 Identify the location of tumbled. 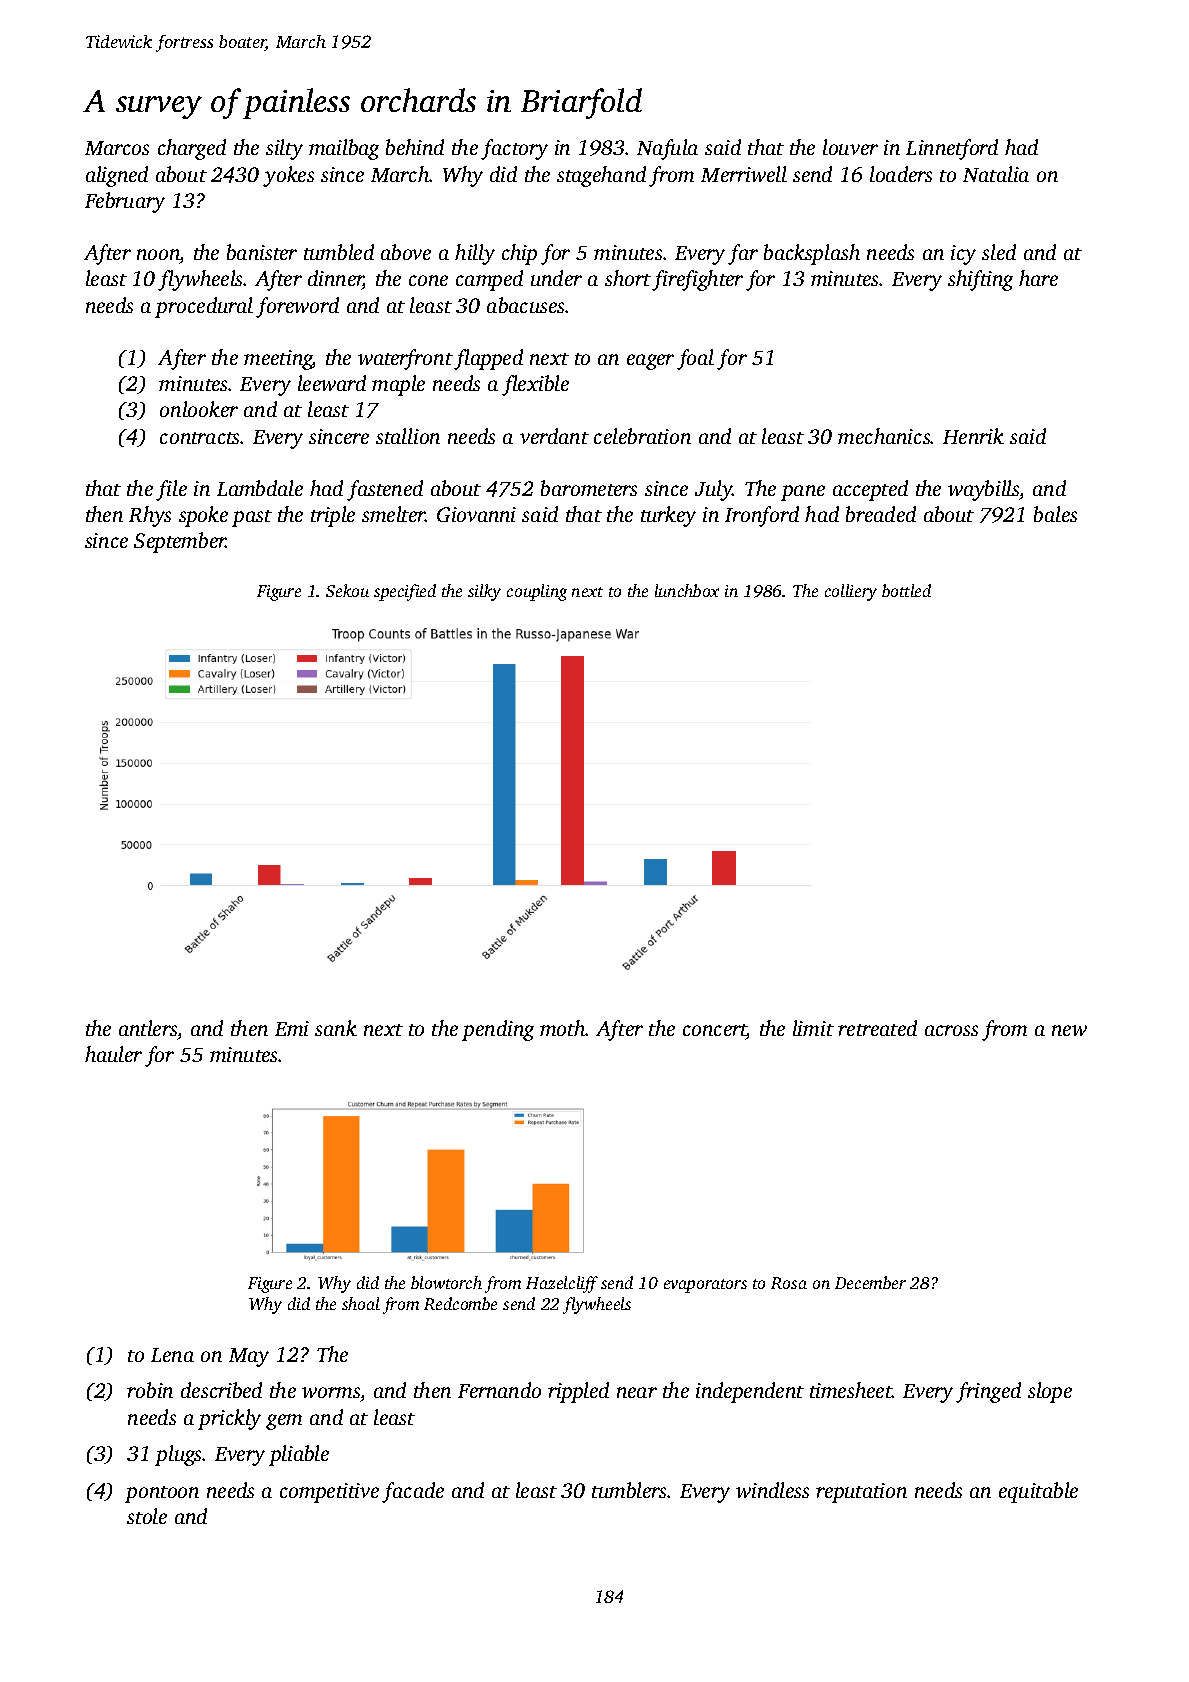
(339, 252).
